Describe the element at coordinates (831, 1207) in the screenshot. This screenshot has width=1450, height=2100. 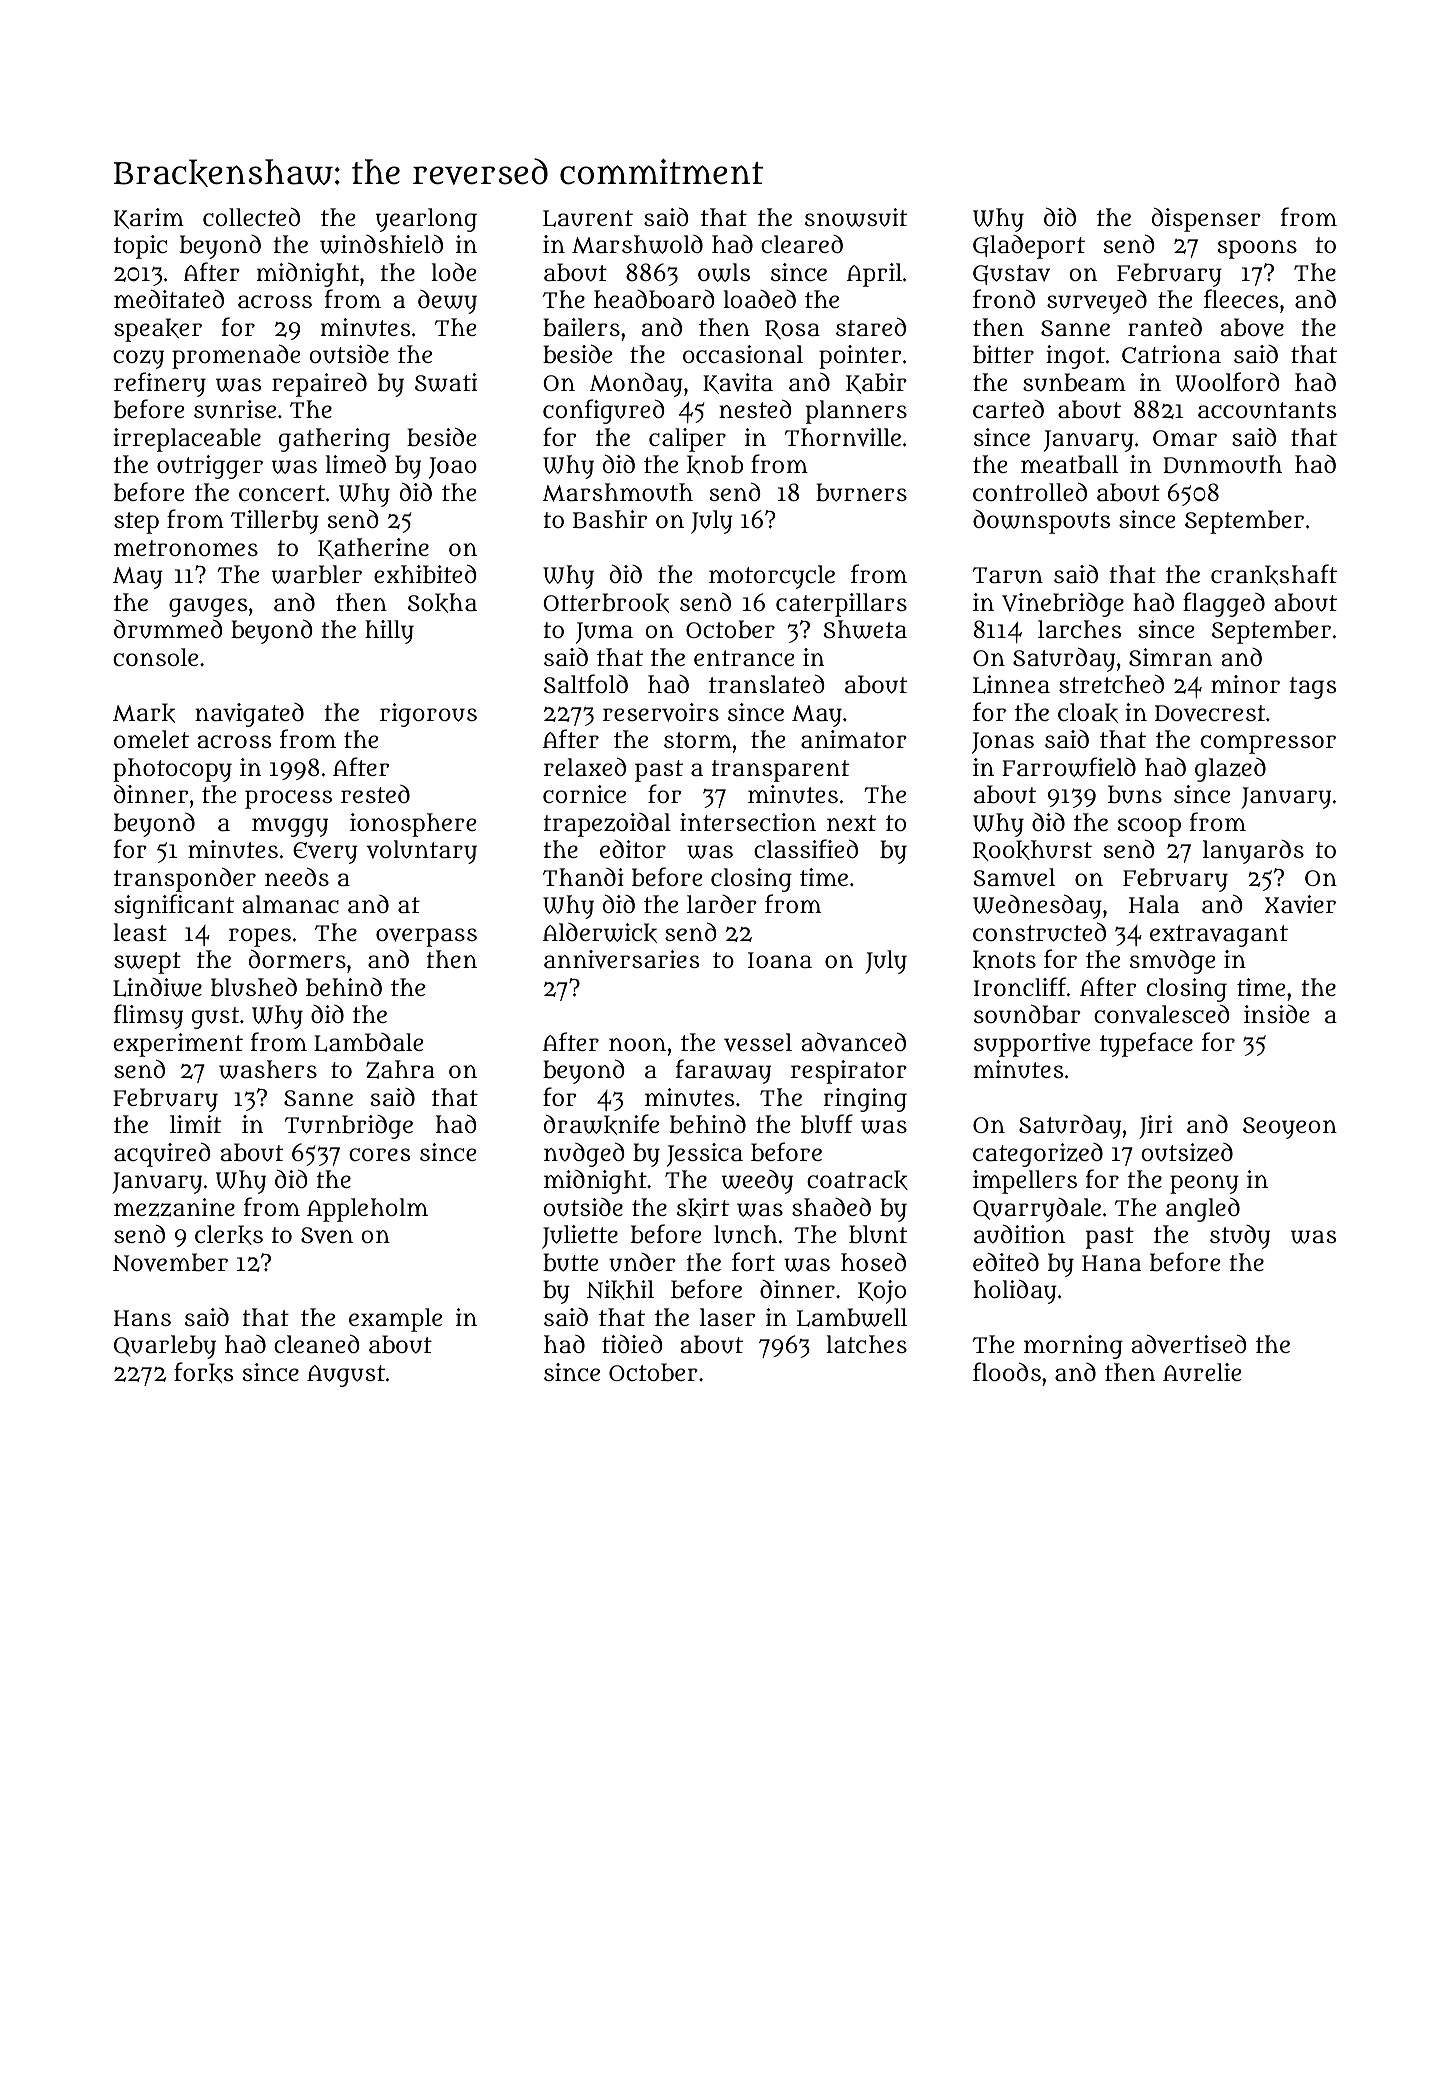
I see `shaded` at that location.
